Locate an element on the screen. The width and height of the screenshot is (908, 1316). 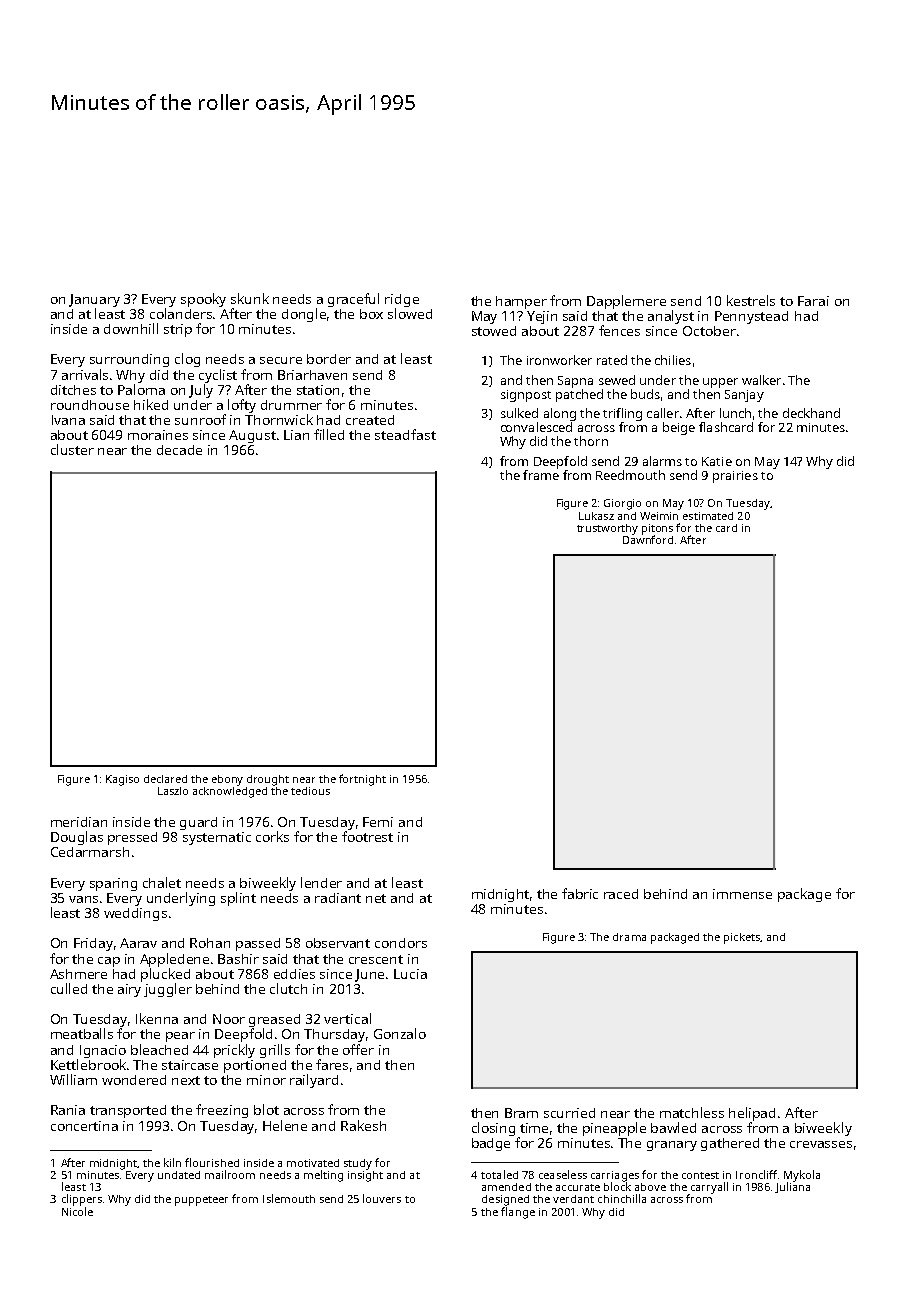
gathered is located at coordinates (730, 1144).
